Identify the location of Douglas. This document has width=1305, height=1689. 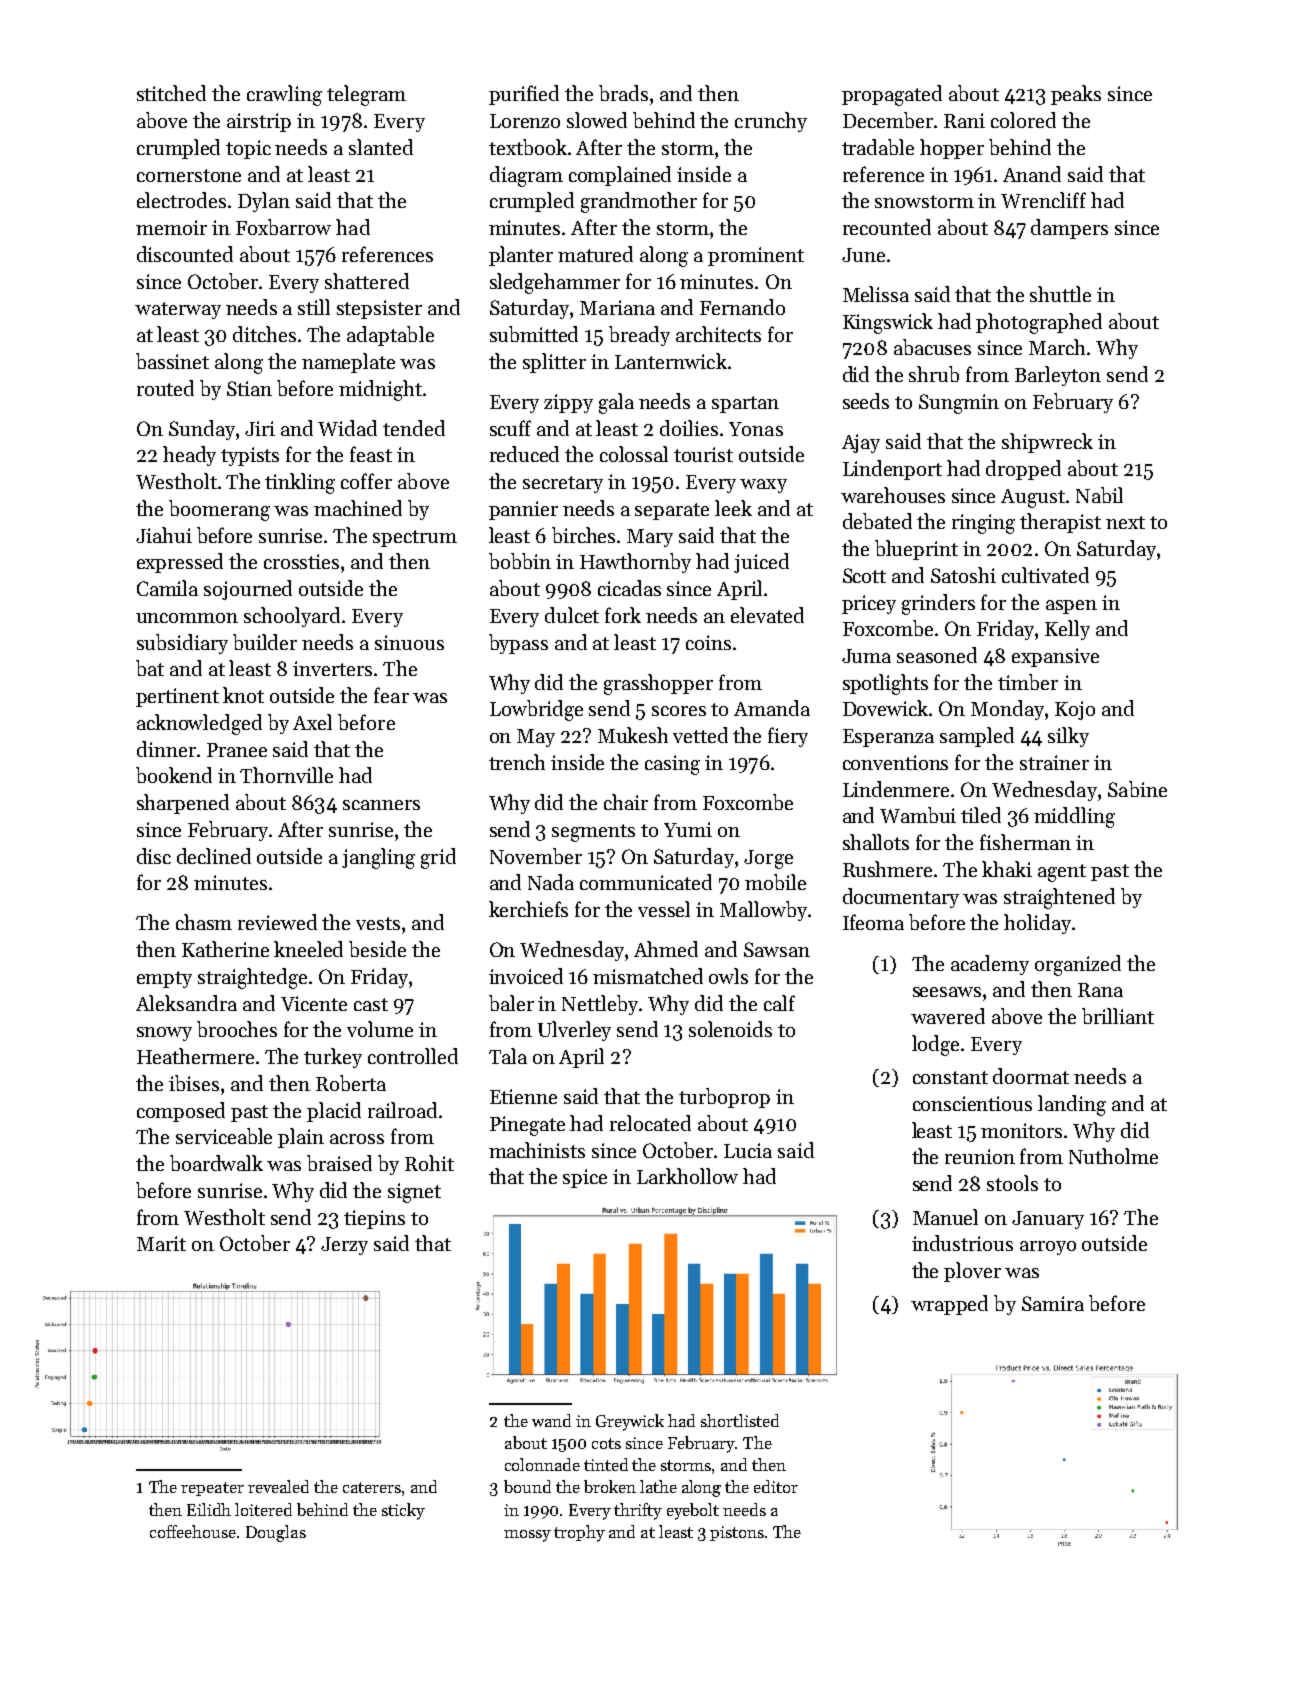
(276, 1533).
